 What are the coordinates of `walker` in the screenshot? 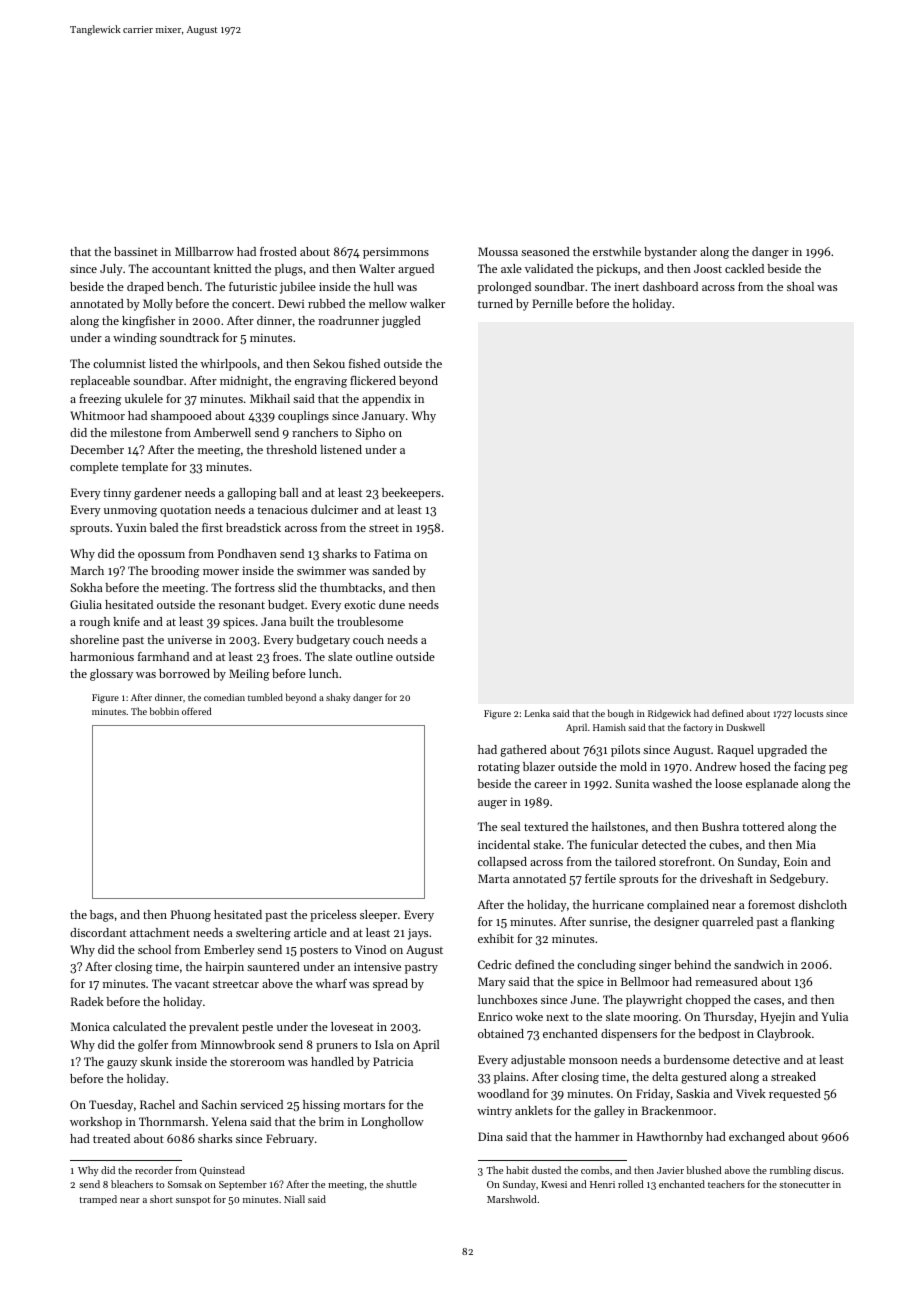 It's located at (427, 303).
